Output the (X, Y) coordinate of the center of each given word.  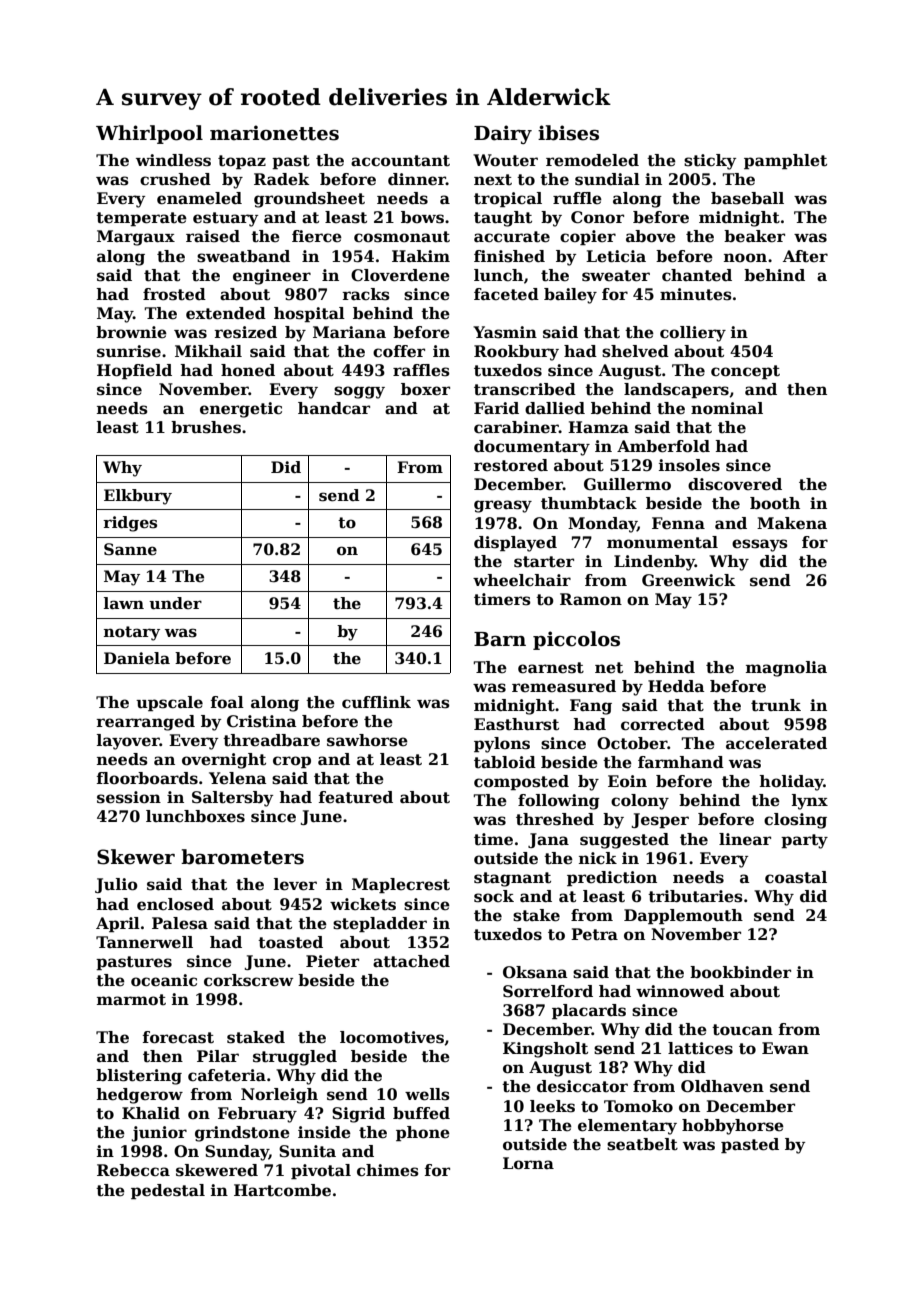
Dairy (503, 134)
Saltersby (232, 799)
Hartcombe (282, 1190)
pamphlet (785, 161)
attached (411, 961)
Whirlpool (149, 134)
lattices (700, 1048)
